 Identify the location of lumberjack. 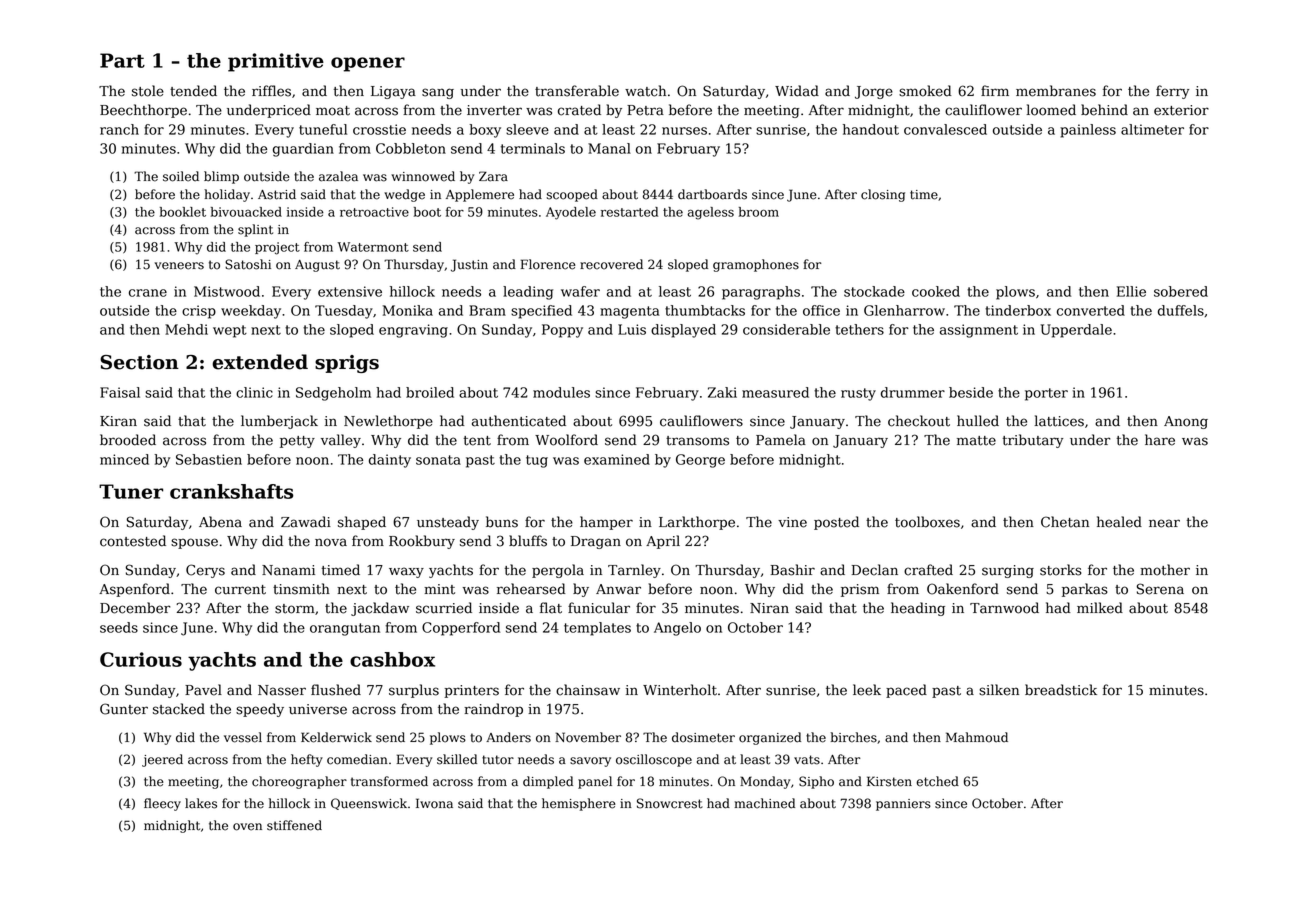
(279, 422).
